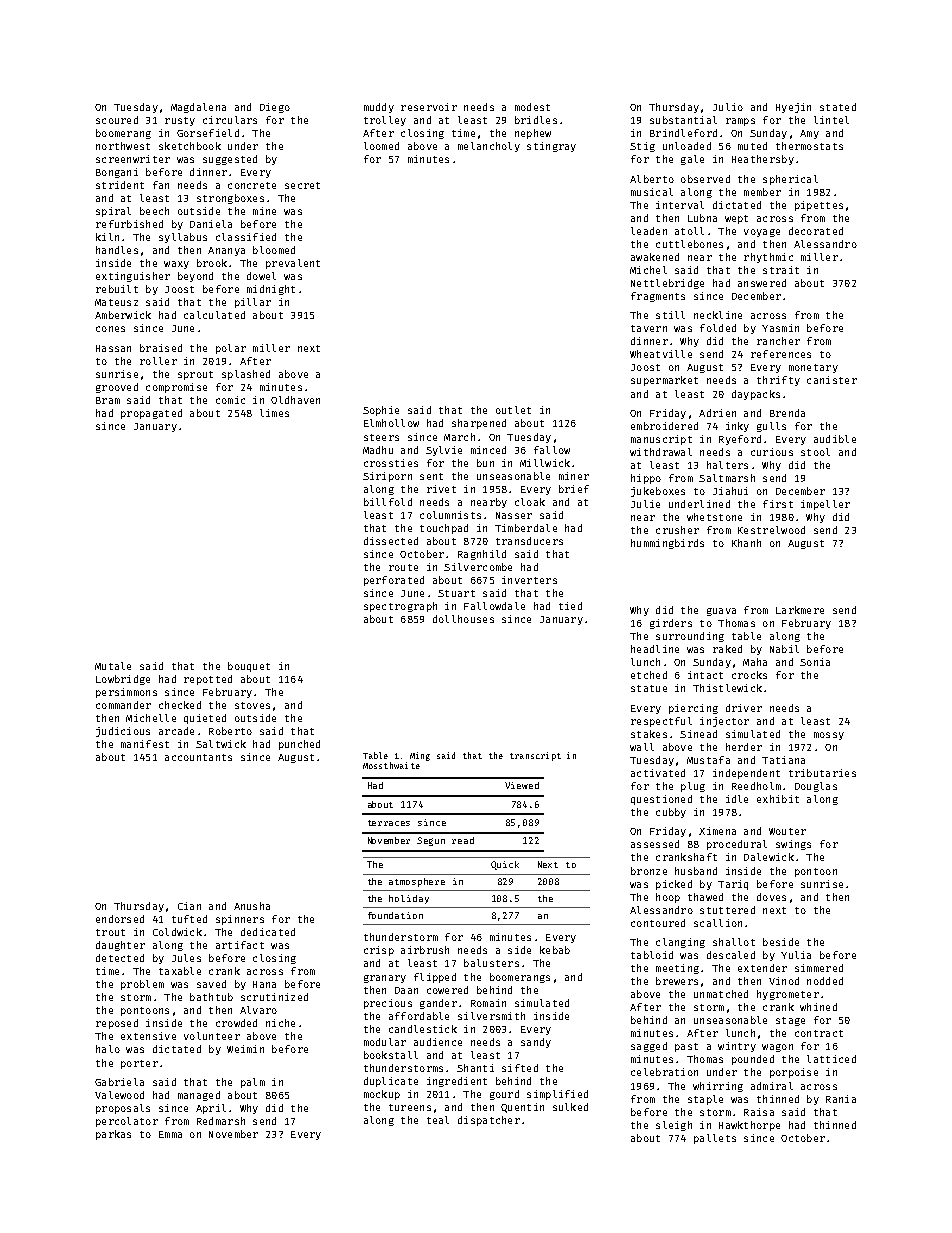 This document has height=1233, width=952. I want to click on Mossthwaite, so click(391, 765).
